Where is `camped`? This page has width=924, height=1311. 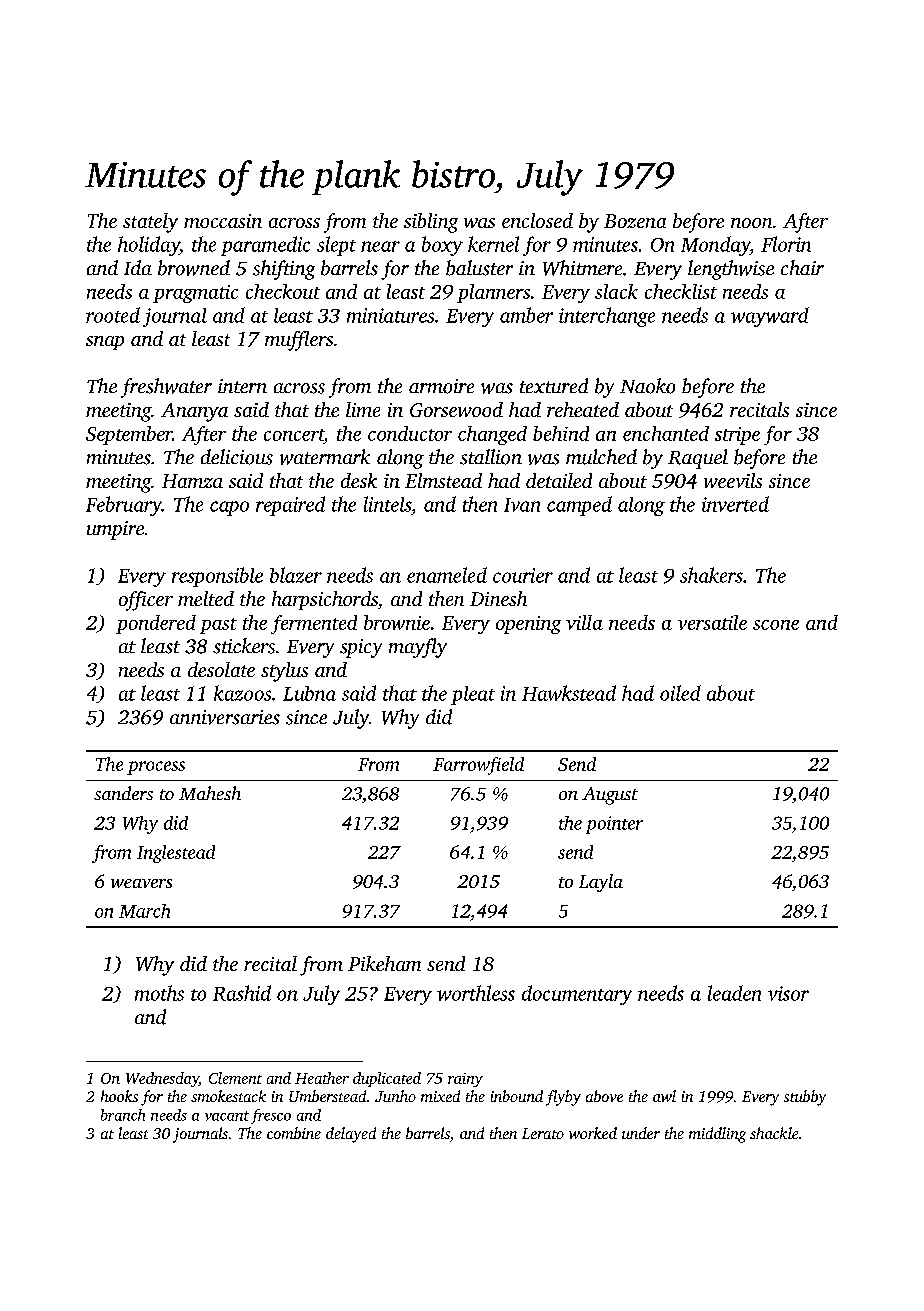 camped is located at coordinates (579, 506).
